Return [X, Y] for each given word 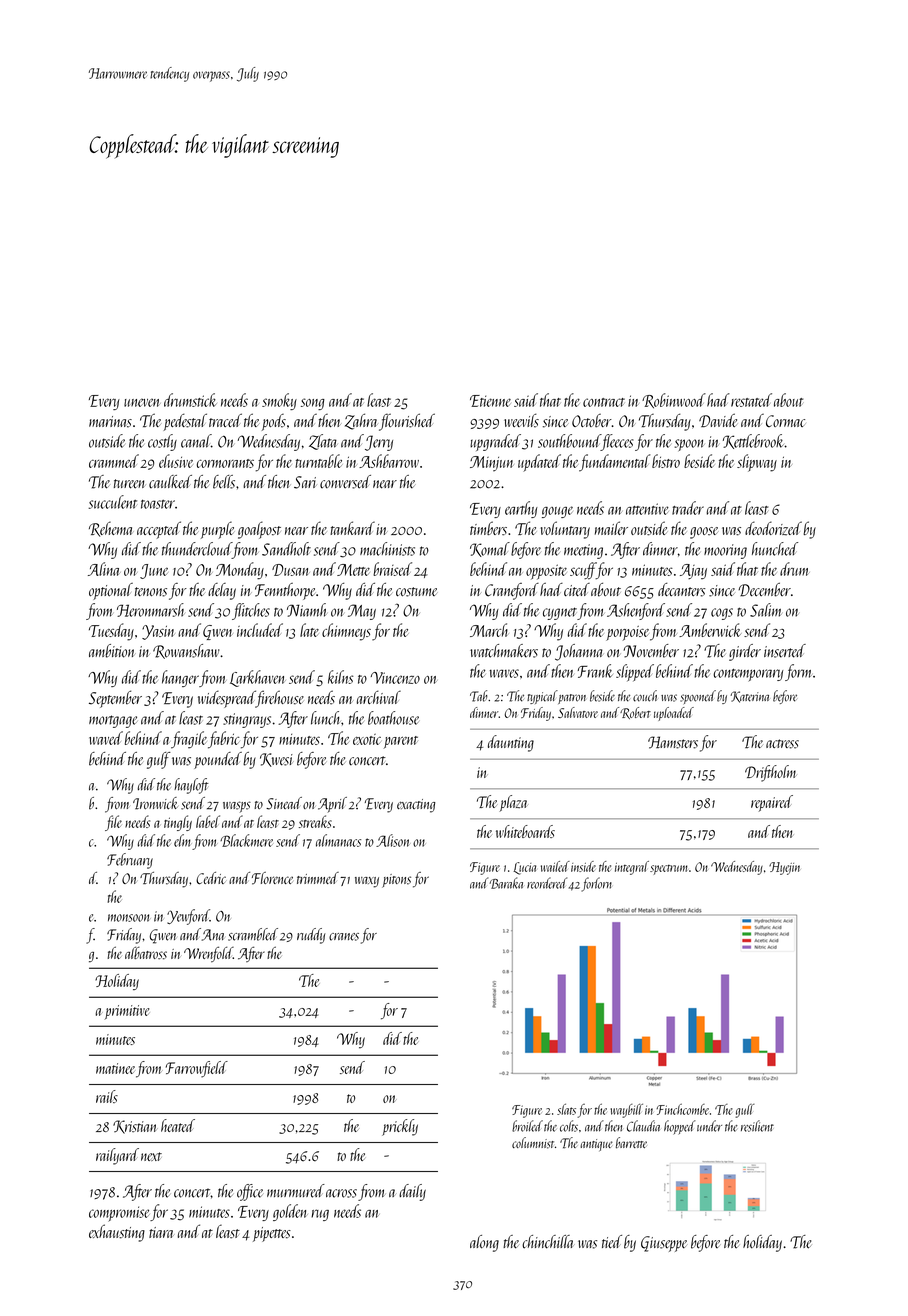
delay [222, 591]
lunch [326, 718]
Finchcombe [682, 1109]
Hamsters [673, 742]
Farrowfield [197, 1069]
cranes [344, 937]
